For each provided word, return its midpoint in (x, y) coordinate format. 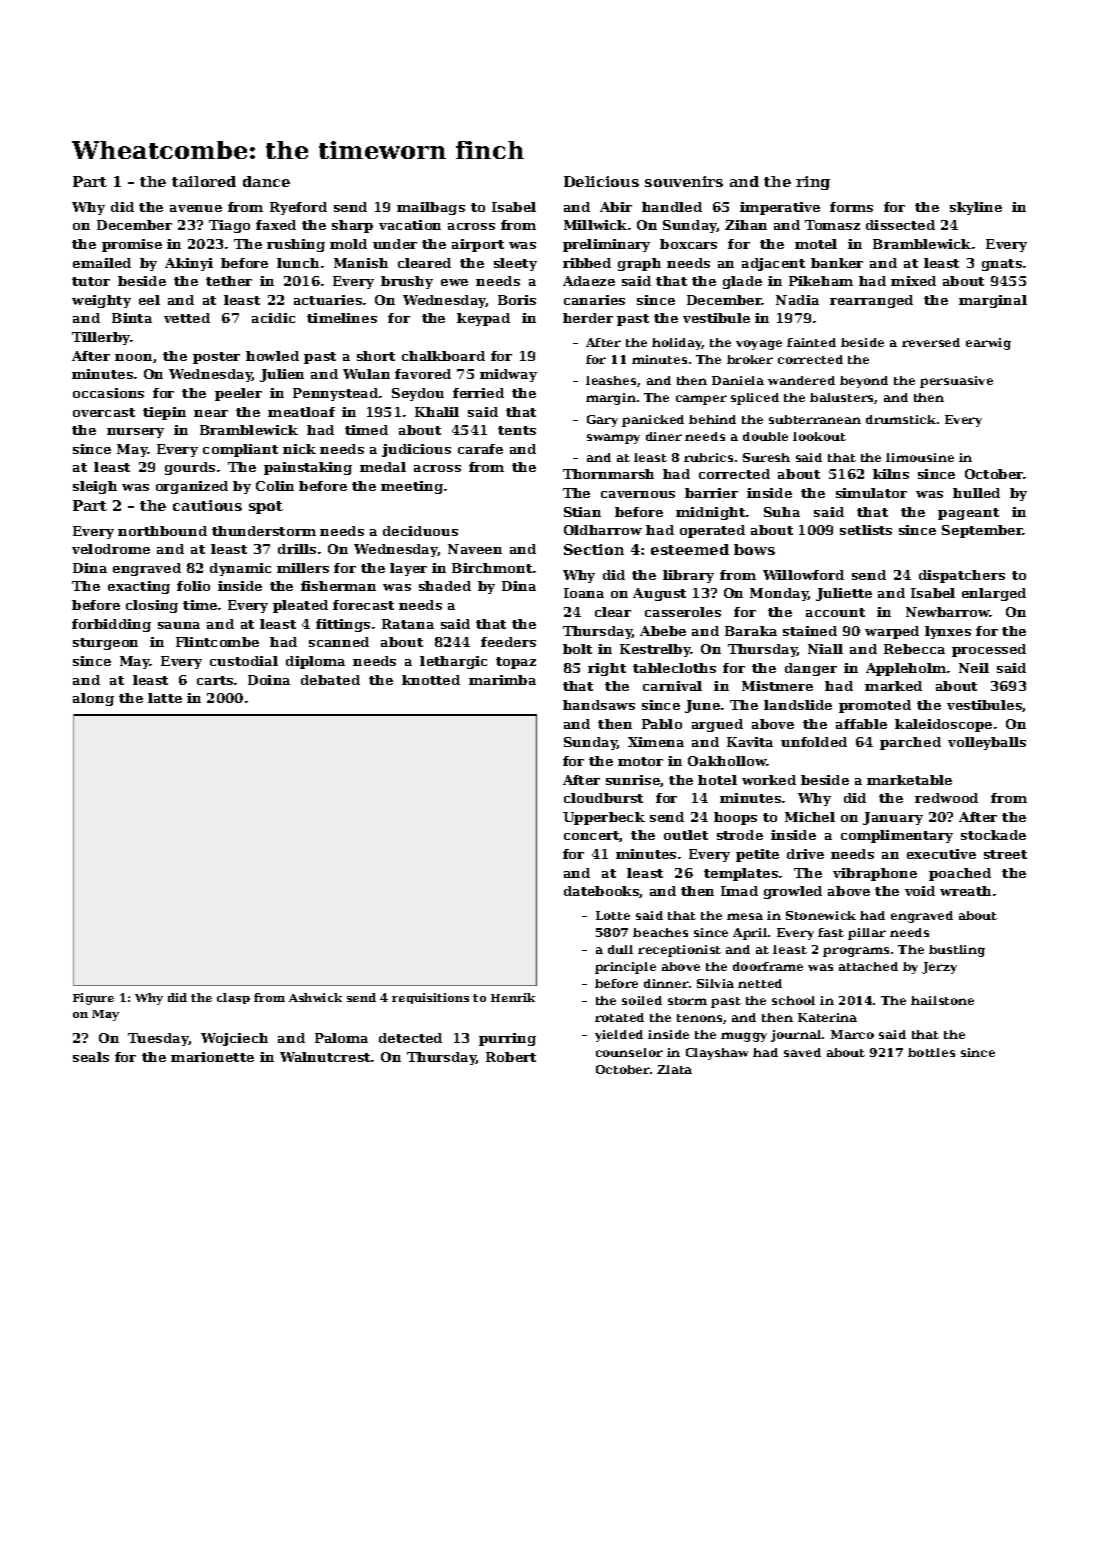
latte (165, 698)
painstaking (308, 468)
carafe (480, 449)
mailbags (431, 208)
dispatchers (962, 576)
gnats (1002, 265)
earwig (988, 344)
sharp (352, 226)
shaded (445, 586)
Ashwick (315, 997)
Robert (511, 1057)
